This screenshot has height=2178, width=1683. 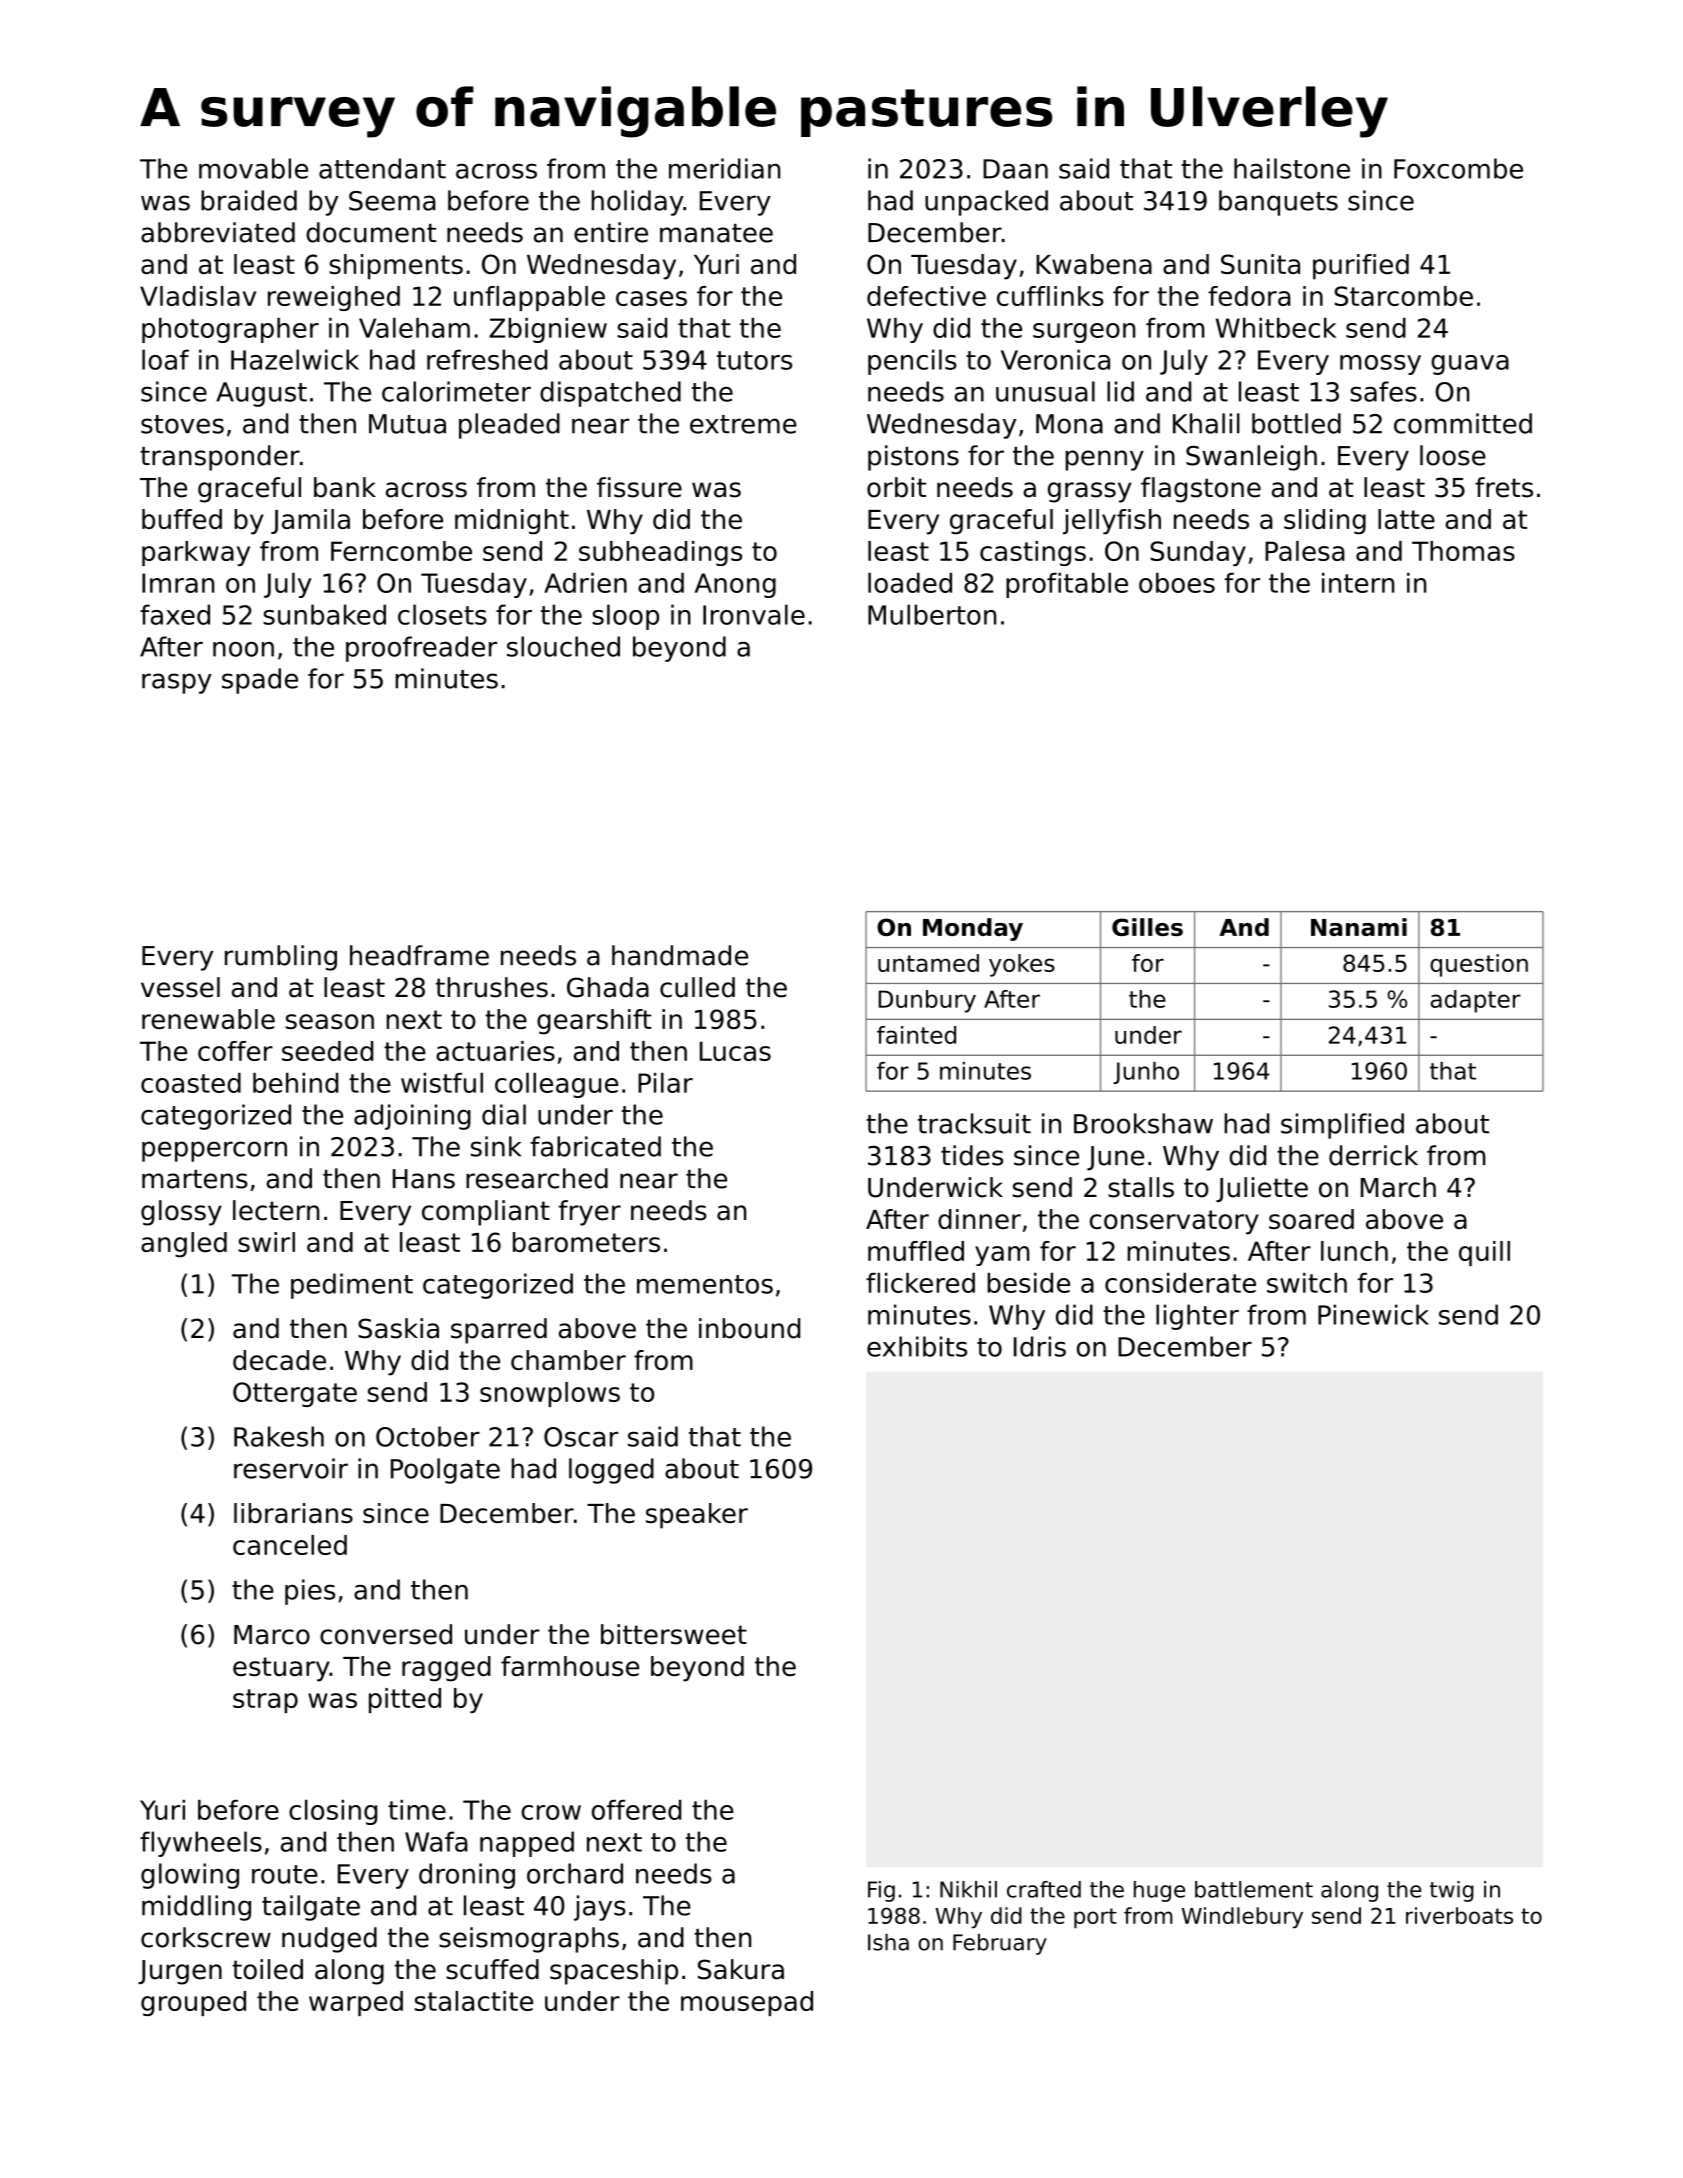 I want to click on Brookshaw, so click(x=1143, y=1123).
